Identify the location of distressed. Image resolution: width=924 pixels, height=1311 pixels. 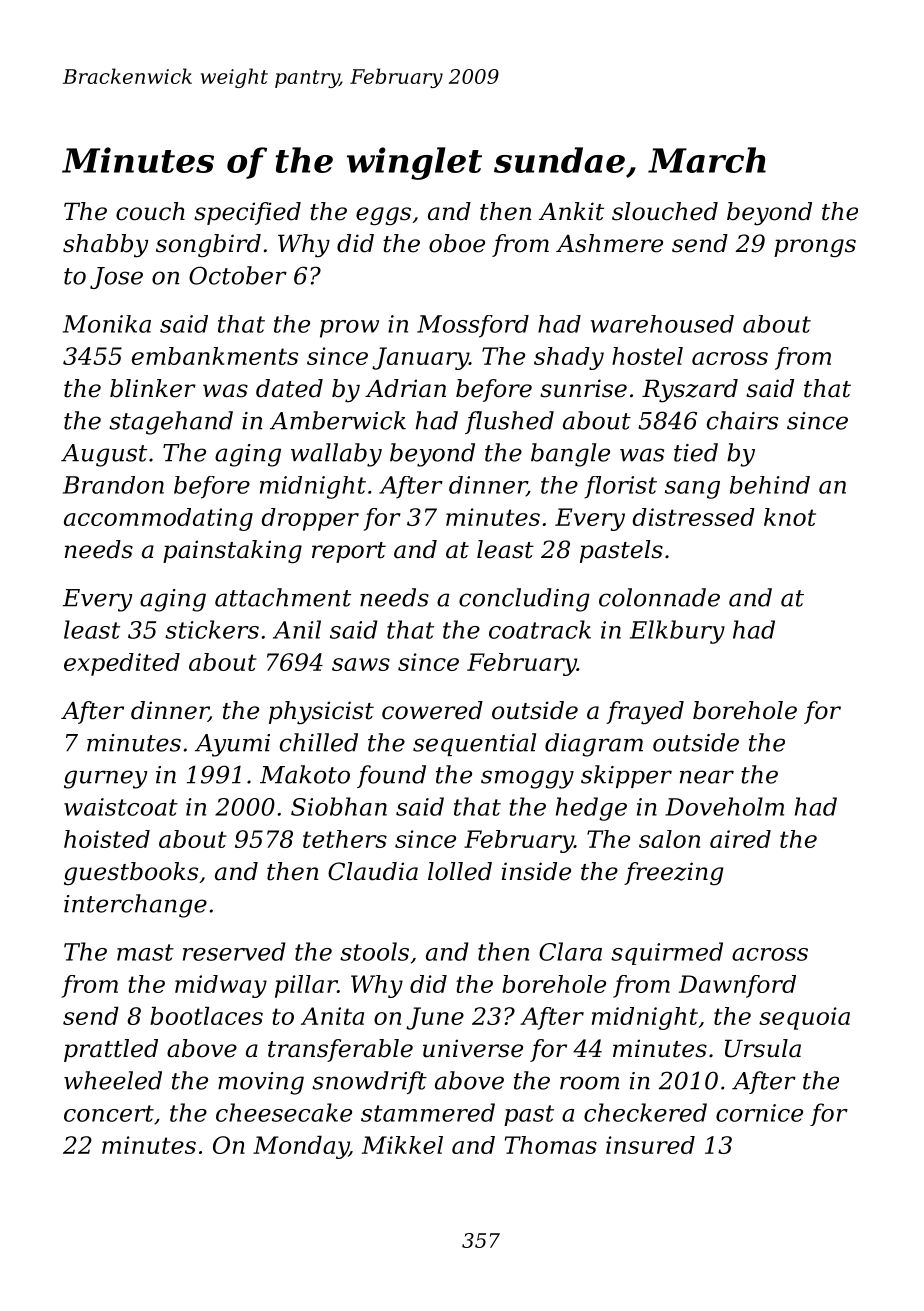
(693, 517).
